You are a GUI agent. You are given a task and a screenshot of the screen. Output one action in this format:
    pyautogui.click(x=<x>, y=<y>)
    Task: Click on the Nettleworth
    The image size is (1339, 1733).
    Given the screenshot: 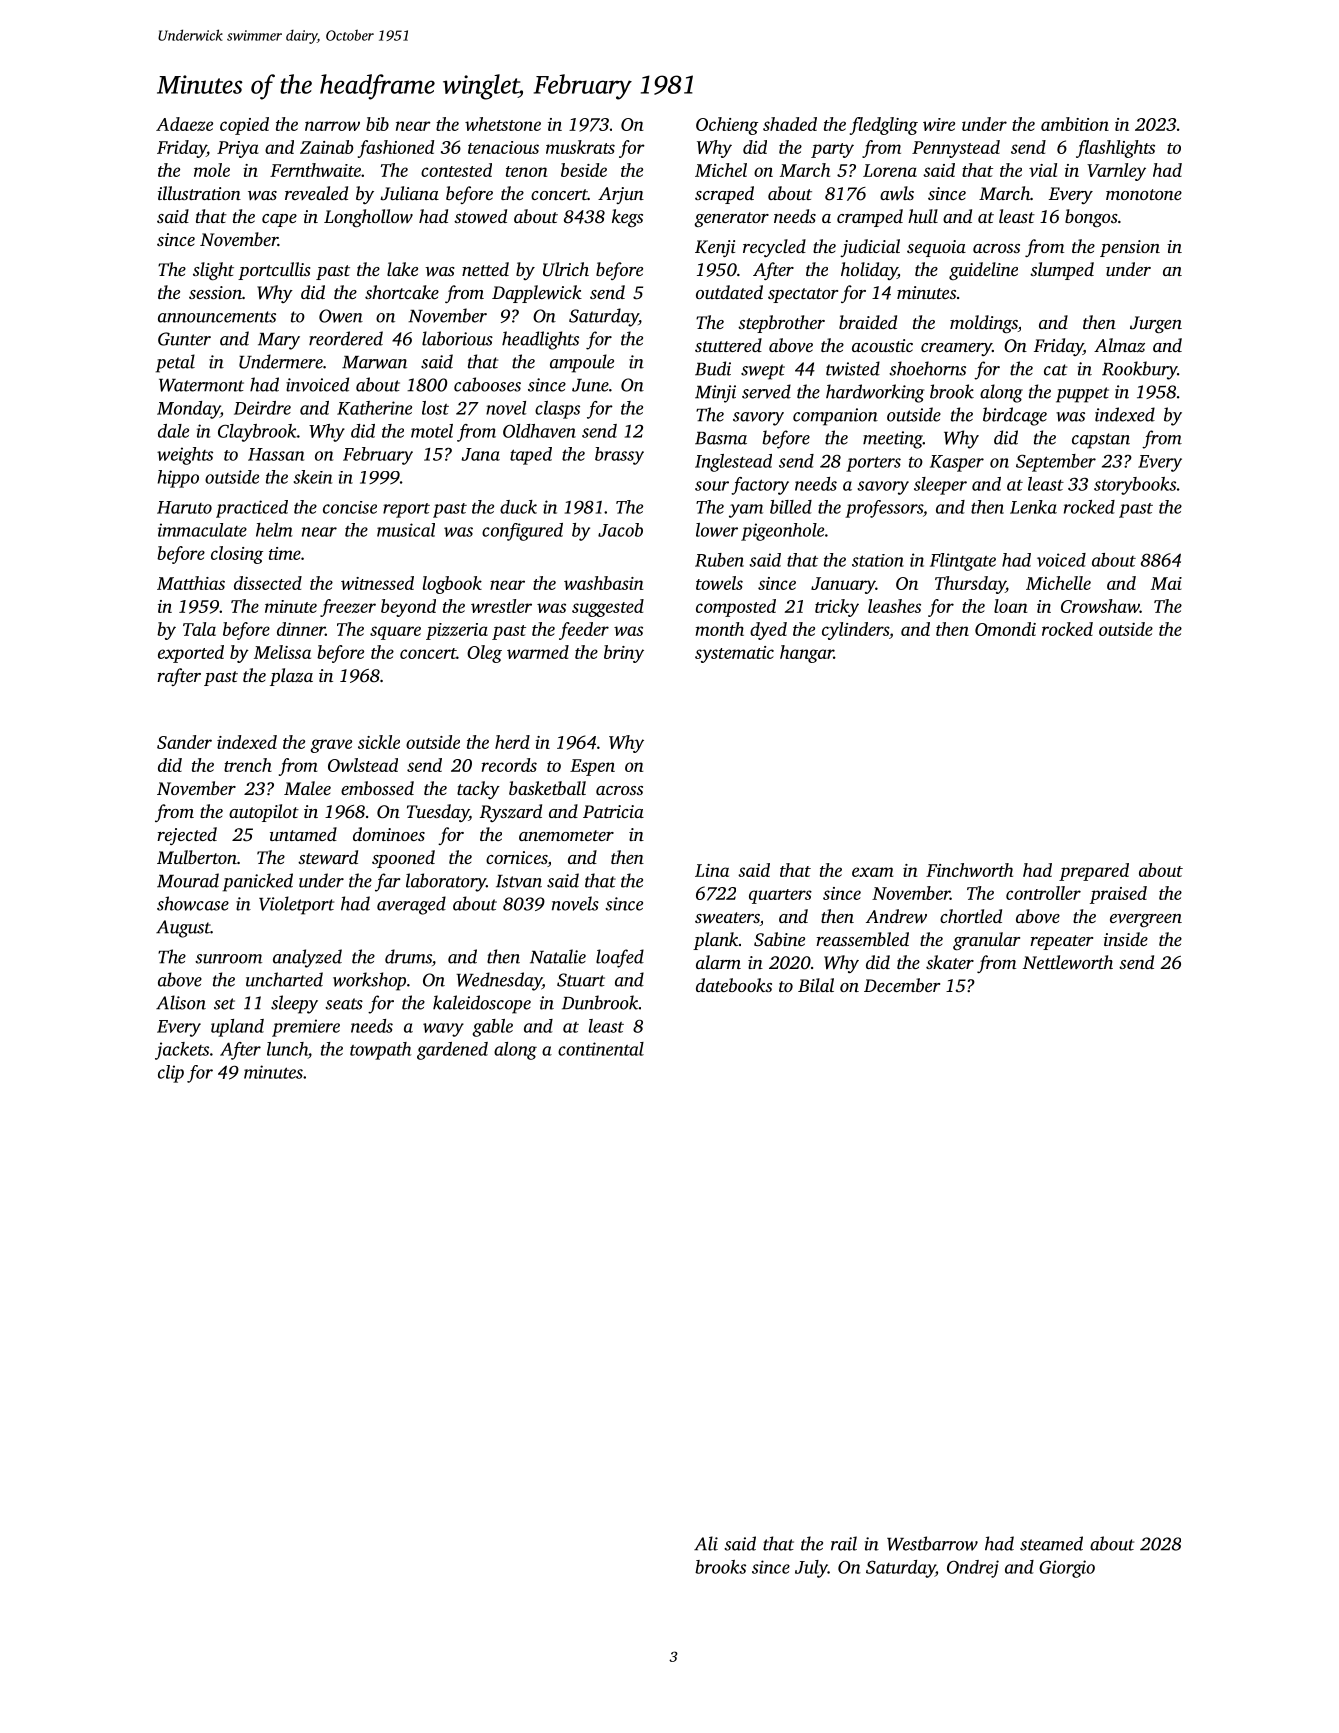 What is the action you would take?
    pyautogui.click(x=1068, y=962)
